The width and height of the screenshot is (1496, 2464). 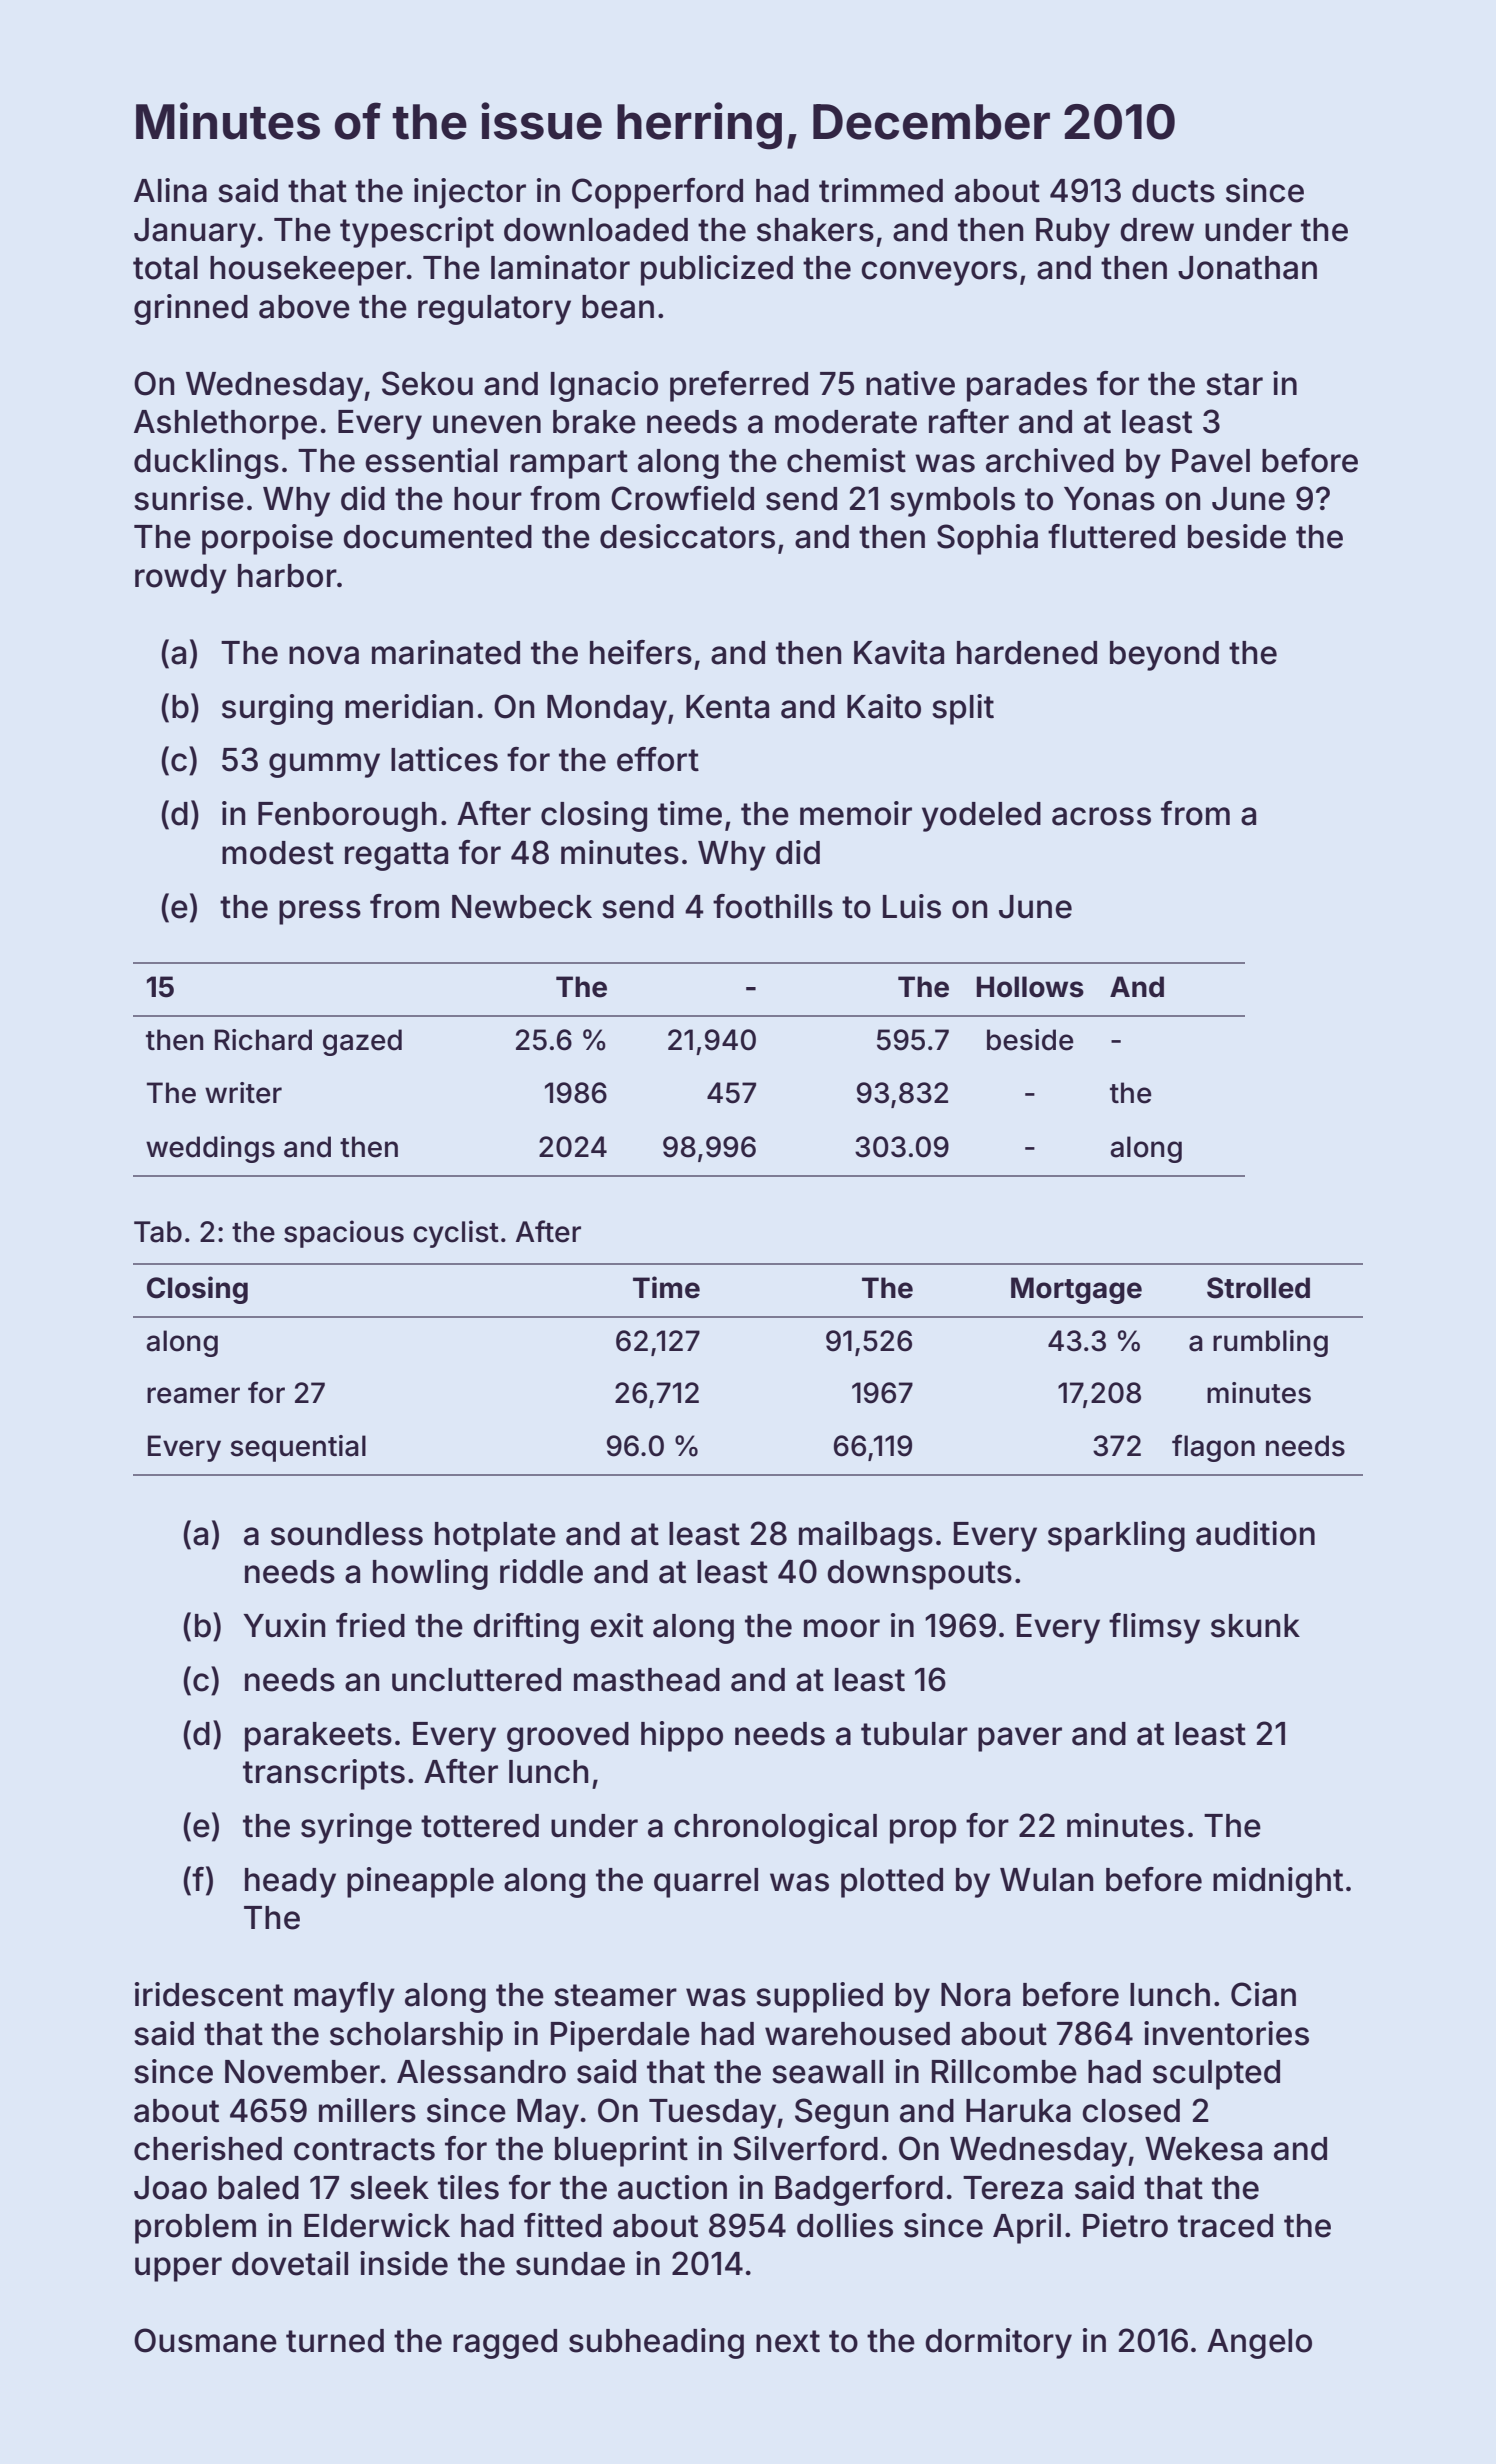 What do you see at coordinates (456, 1234) in the screenshot?
I see `cyclist` at bounding box center [456, 1234].
